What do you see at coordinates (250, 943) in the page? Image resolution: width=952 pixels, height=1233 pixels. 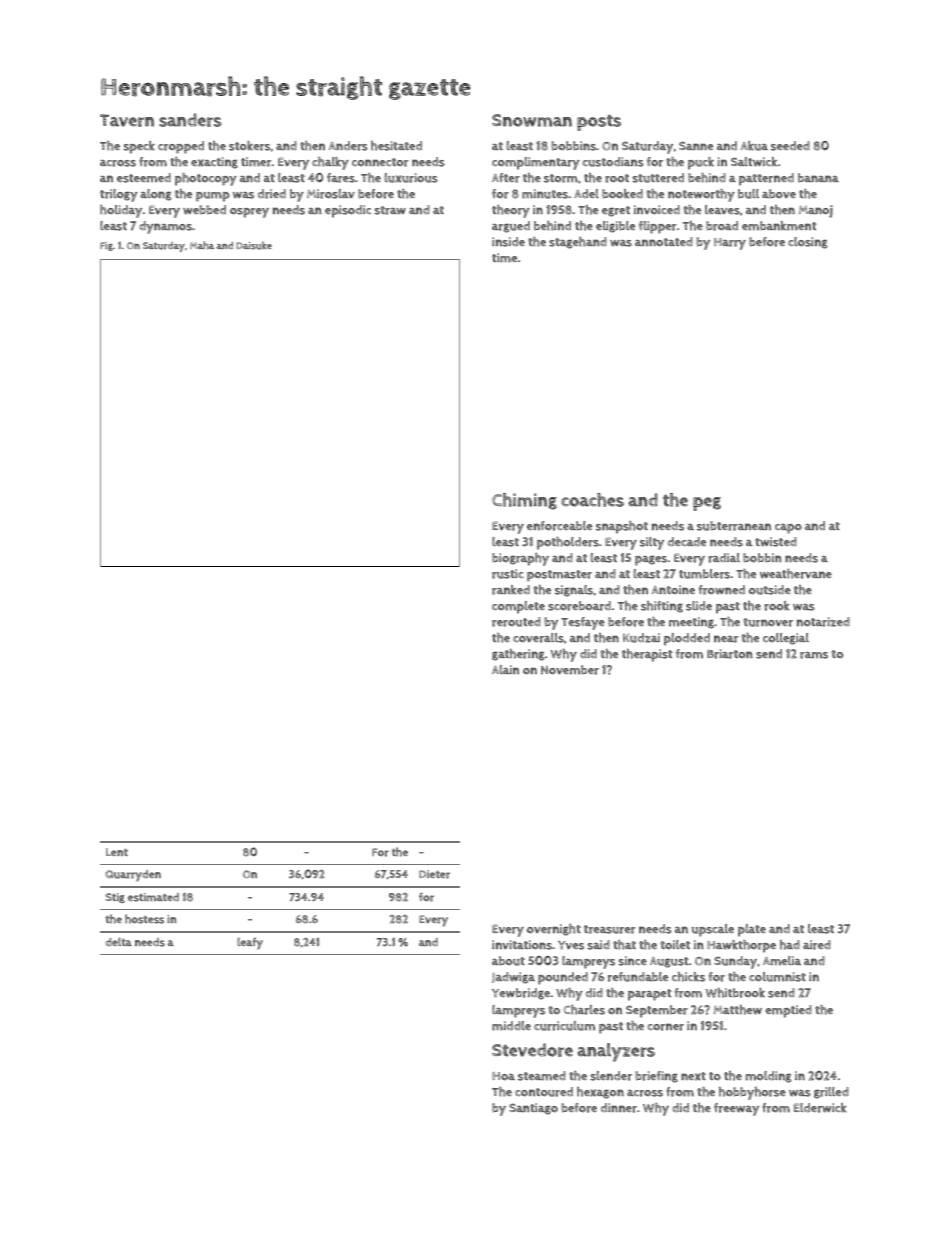 I see `leafy` at bounding box center [250, 943].
